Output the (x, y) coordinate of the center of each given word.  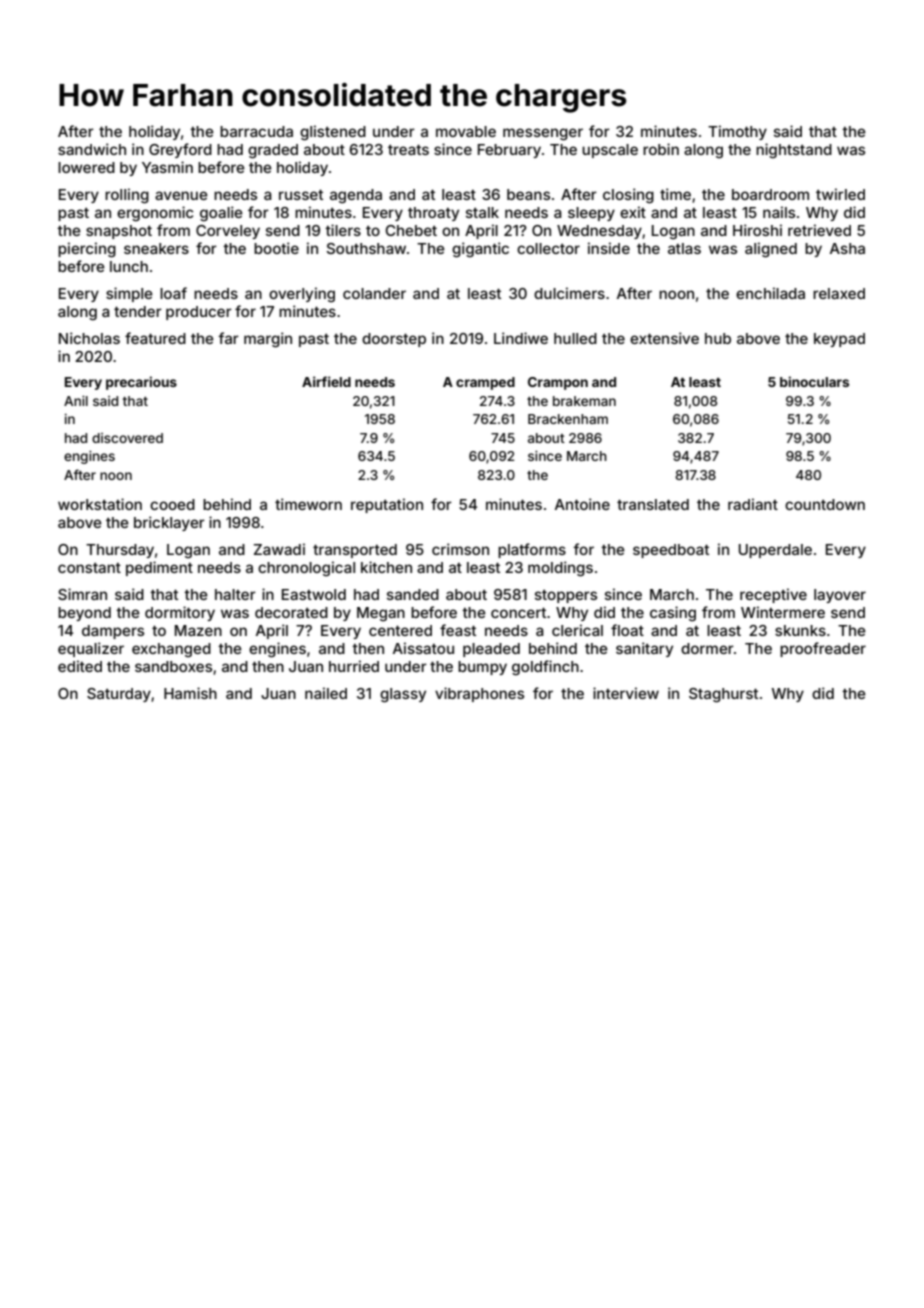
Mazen (198, 630)
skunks (800, 630)
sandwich (92, 149)
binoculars (814, 381)
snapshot (119, 232)
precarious (141, 383)
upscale (610, 151)
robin (661, 149)
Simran (82, 594)
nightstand (794, 151)
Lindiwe (521, 338)
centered (400, 630)
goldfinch (545, 668)
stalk (482, 212)
